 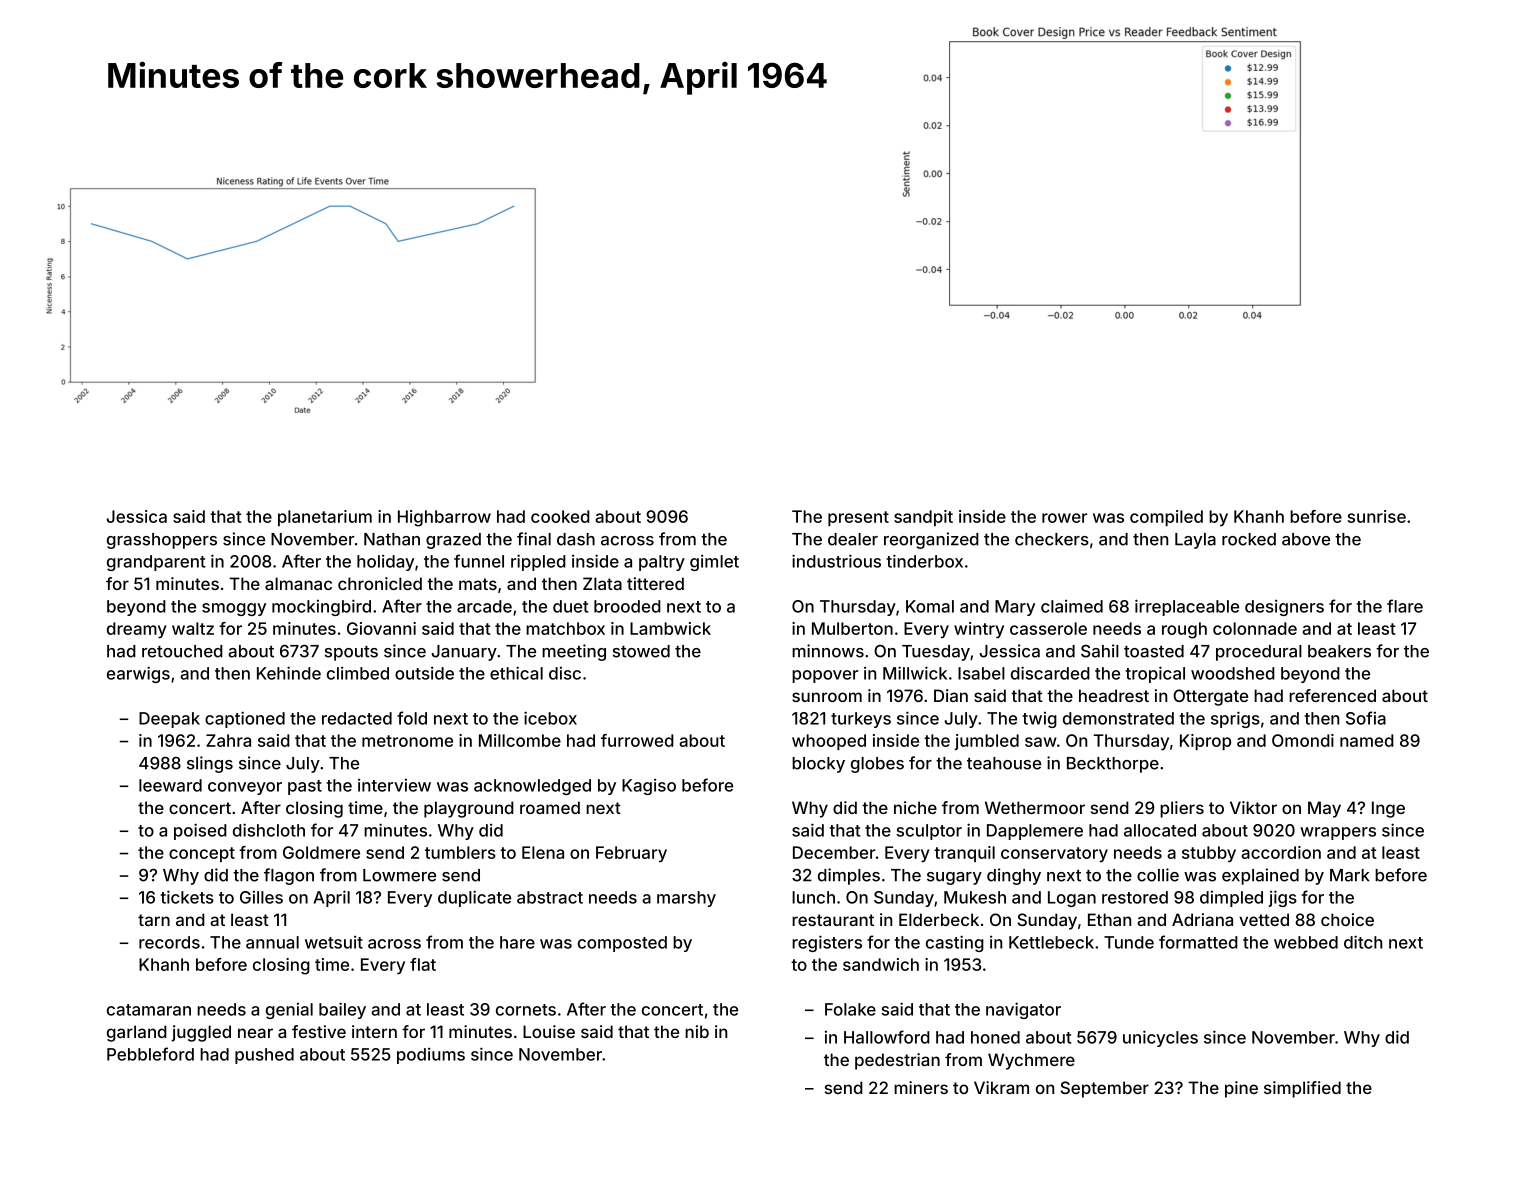 I want to click on navigator, so click(x=1023, y=1010).
